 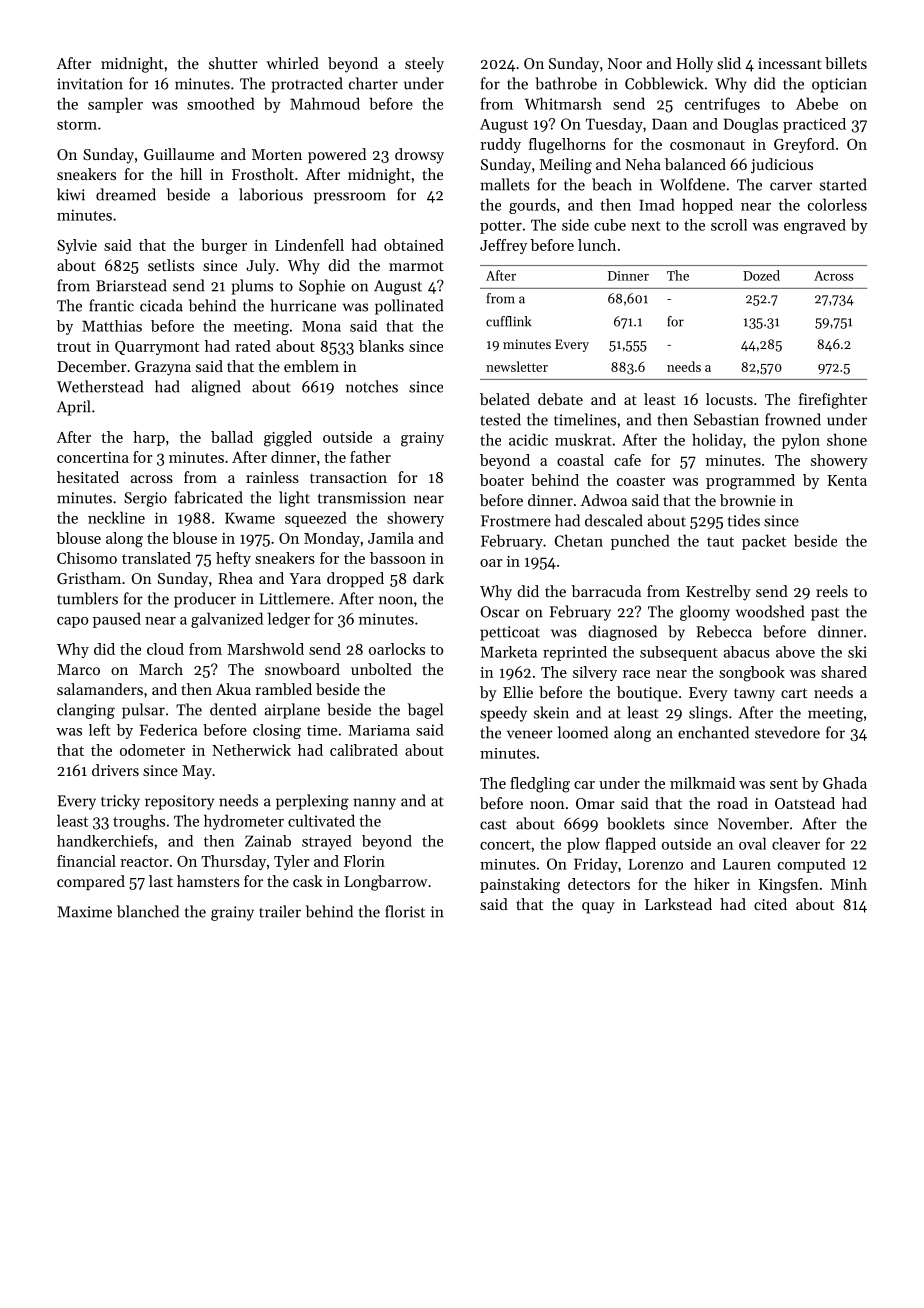 I want to click on lunch, so click(x=597, y=245).
